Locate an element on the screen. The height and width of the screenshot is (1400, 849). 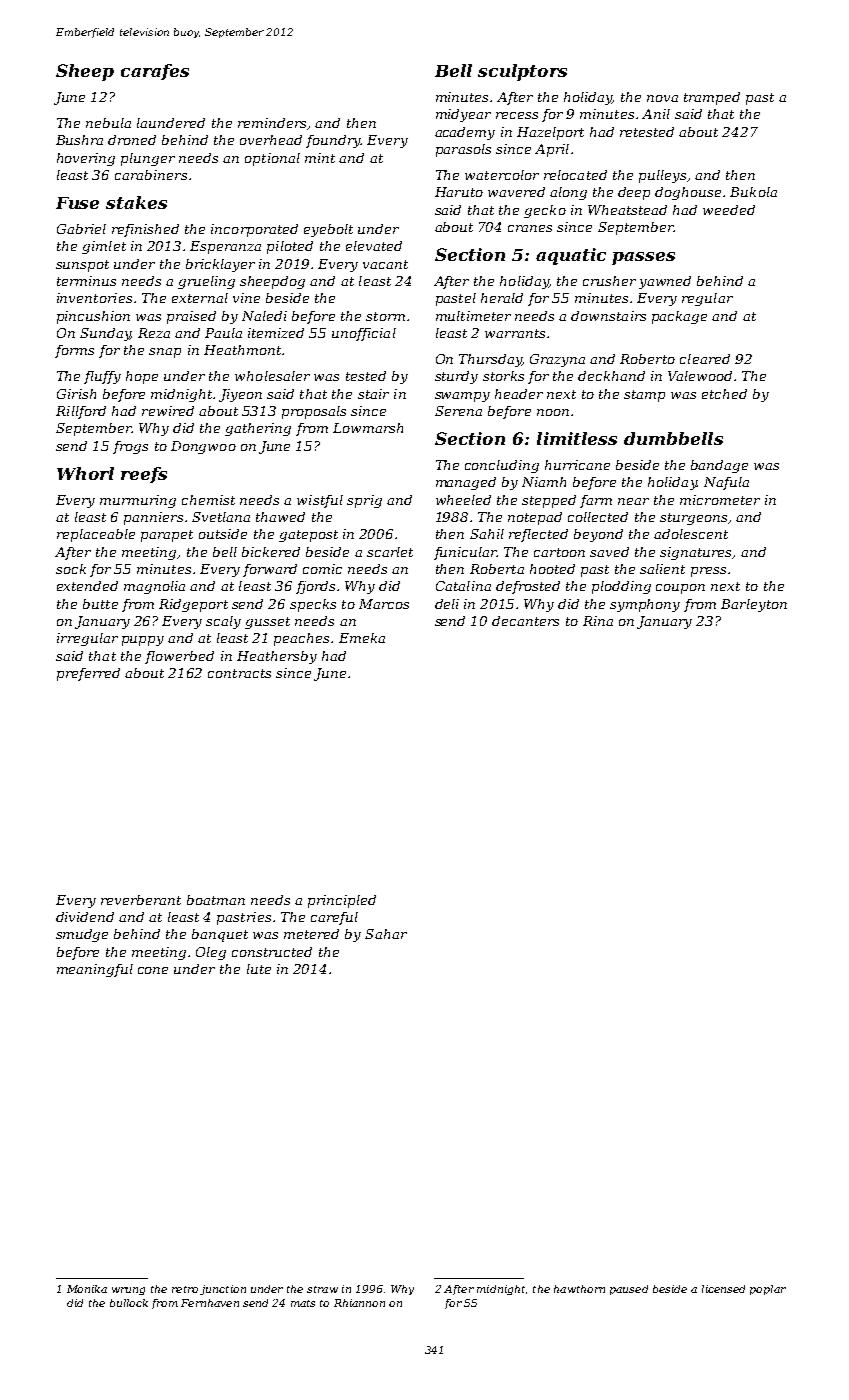
frogs is located at coordinates (130, 447).
